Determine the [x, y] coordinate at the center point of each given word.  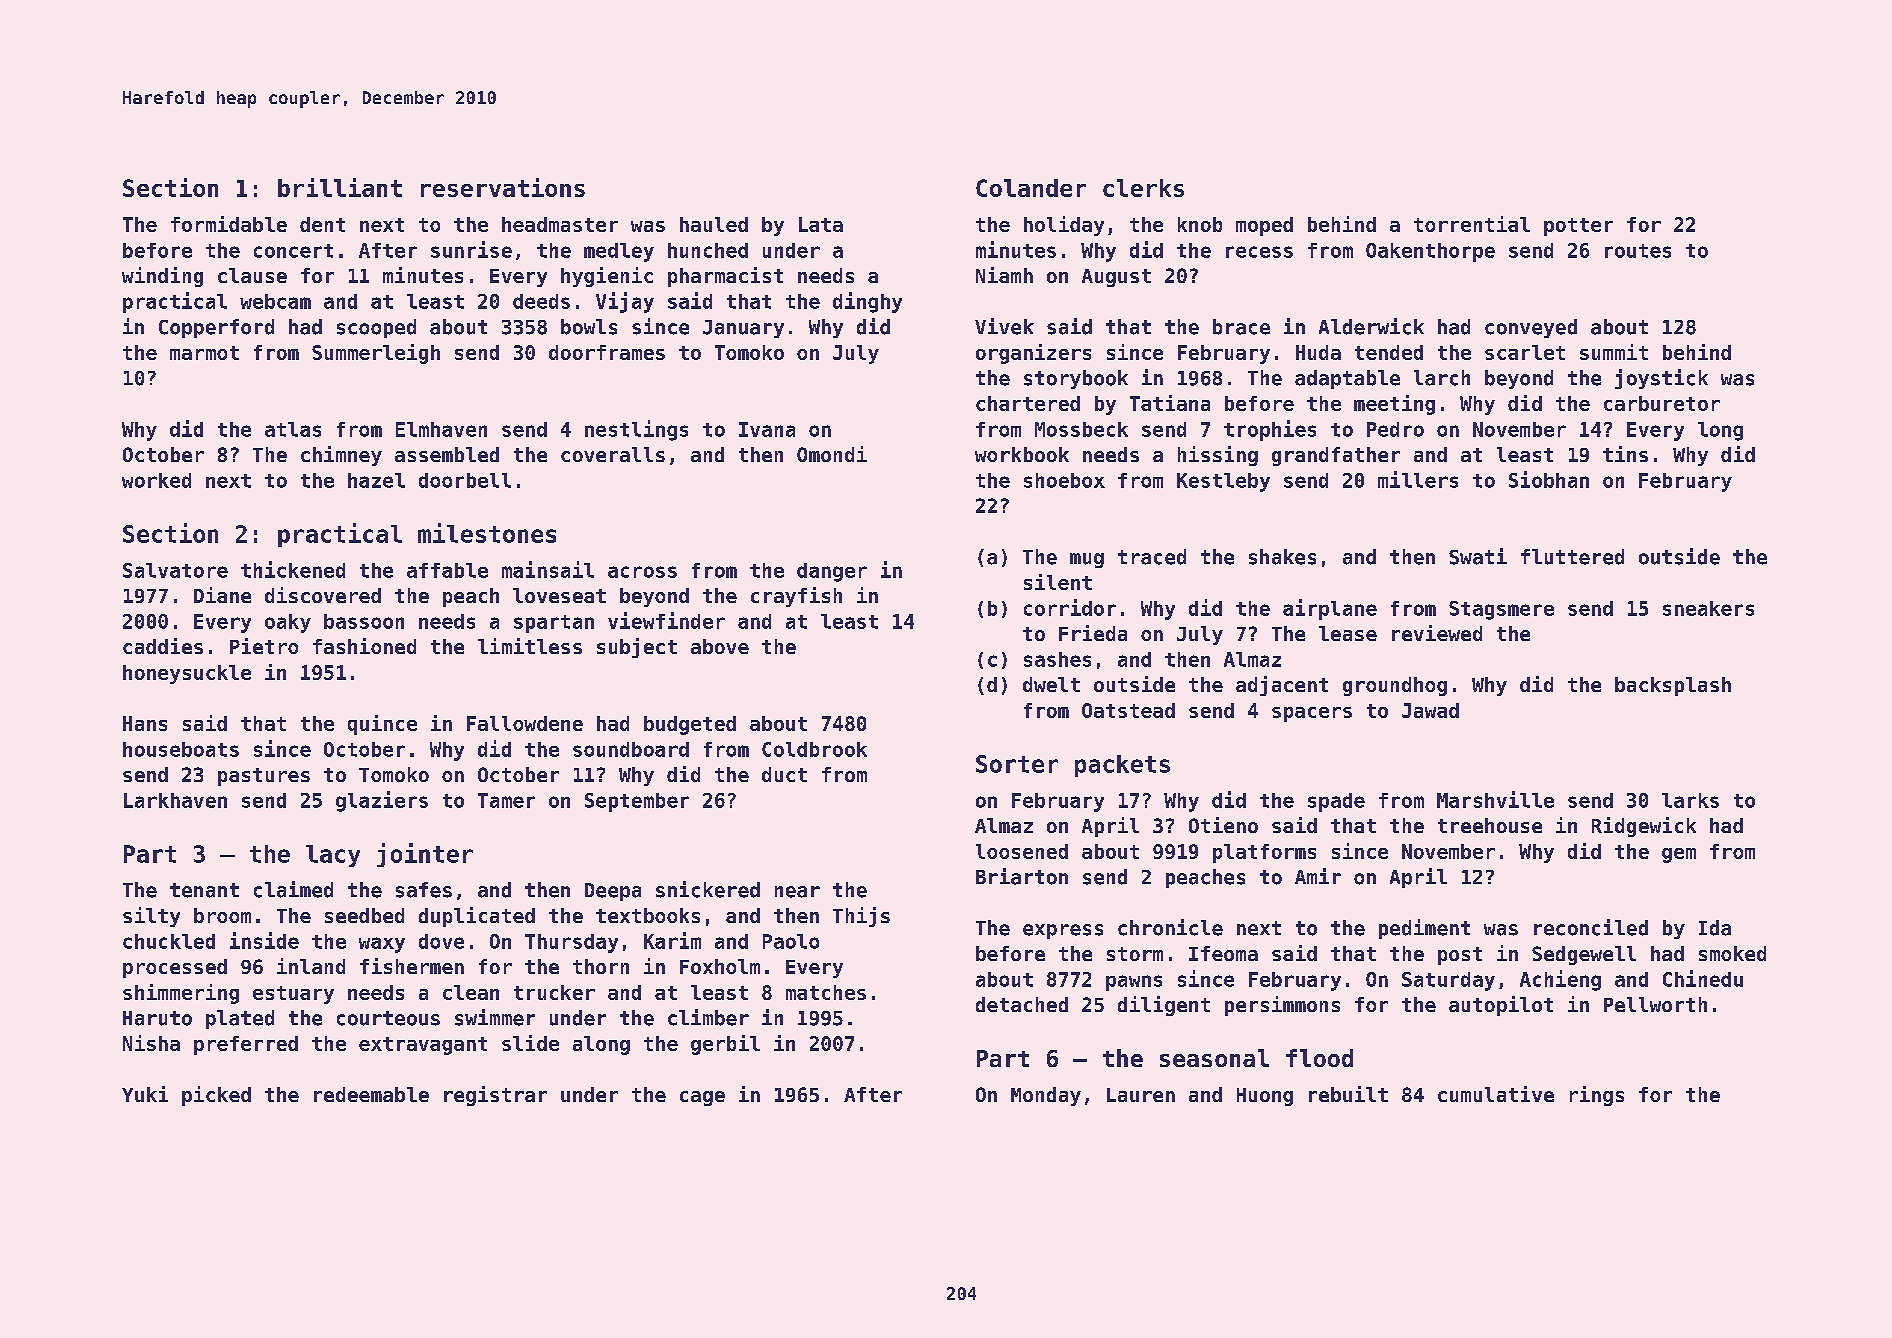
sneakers [1708, 608]
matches [826, 992]
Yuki [145, 1094]
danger [832, 572]
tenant [204, 890]
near [797, 892]
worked [156, 480]
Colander [1031, 188]
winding [162, 277]
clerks [1143, 188]
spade [1336, 802]
